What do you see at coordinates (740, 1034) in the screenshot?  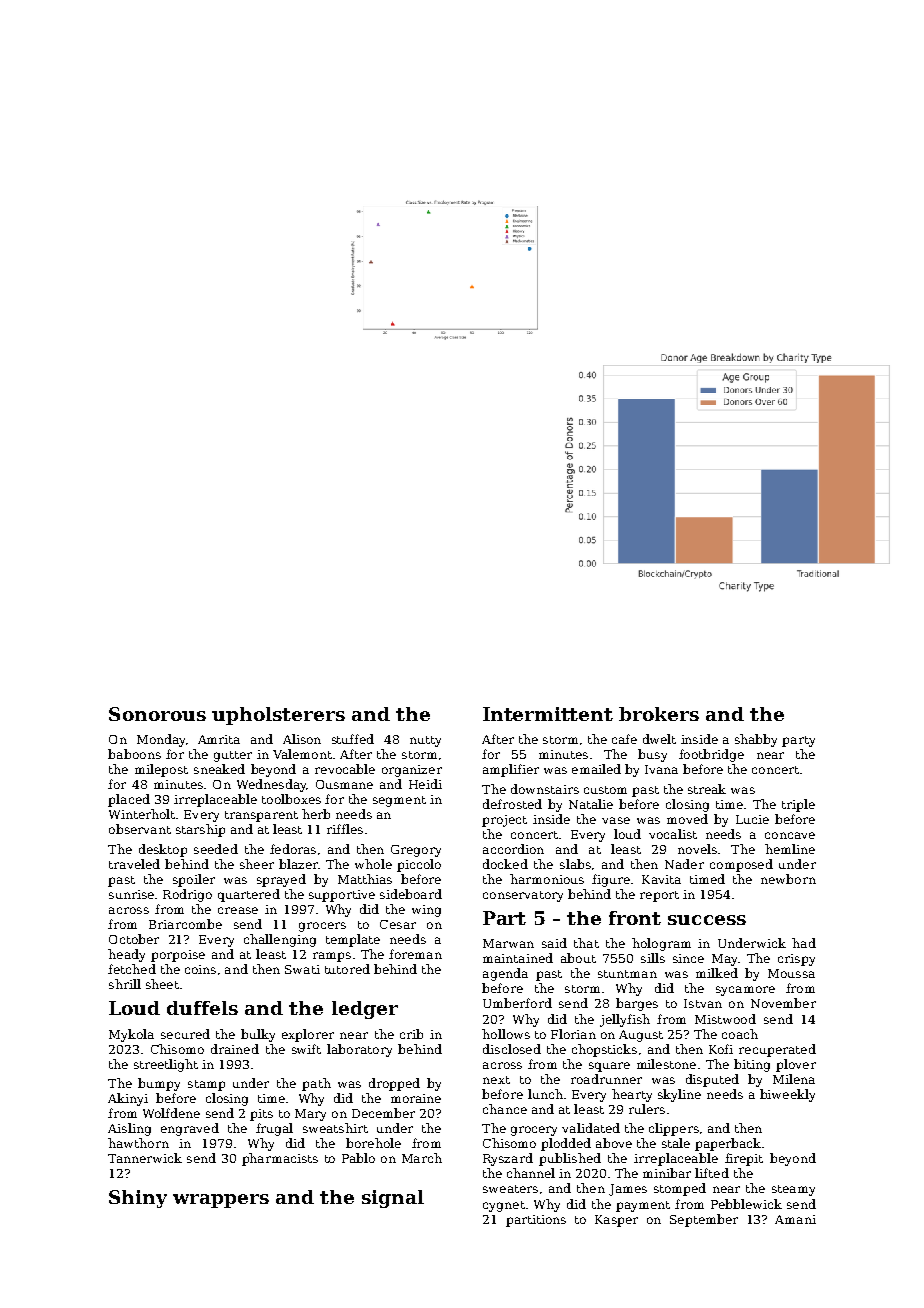 I see `coach` at bounding box center [740, 1034].
